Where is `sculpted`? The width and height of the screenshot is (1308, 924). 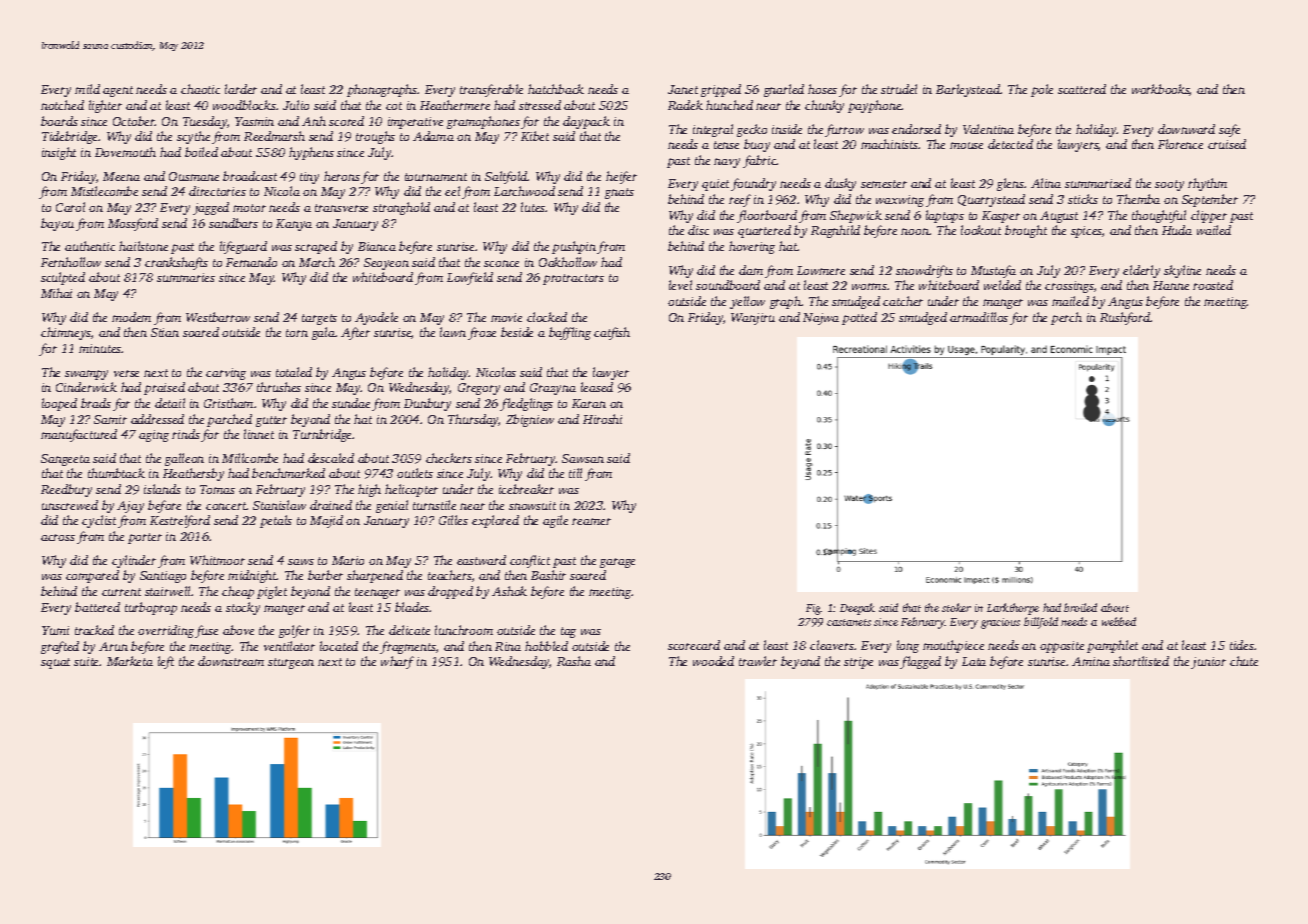 sculpted is located at coordinates (63, 278).
